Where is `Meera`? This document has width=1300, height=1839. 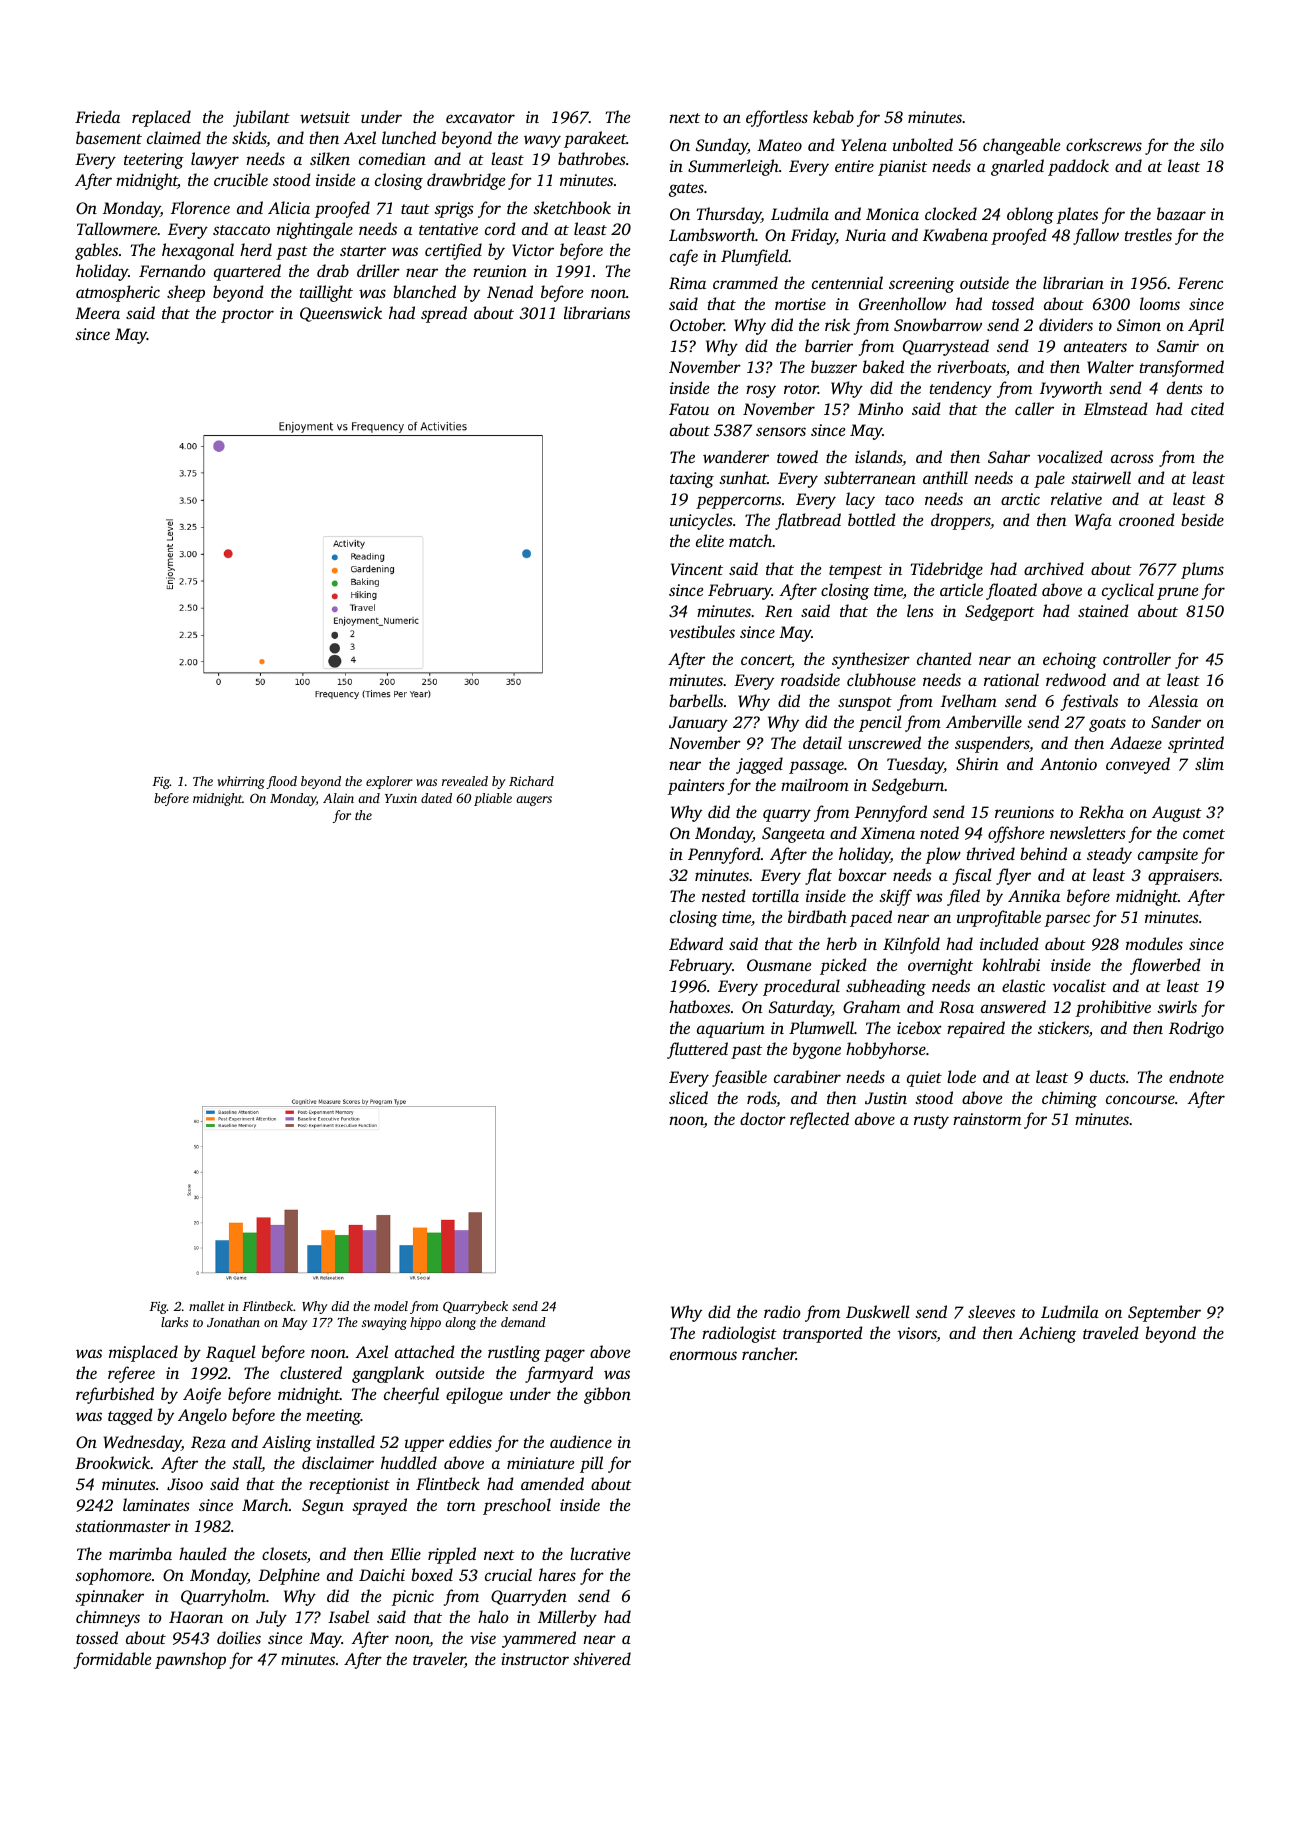
Meera is located at coordinates (97, 313).
